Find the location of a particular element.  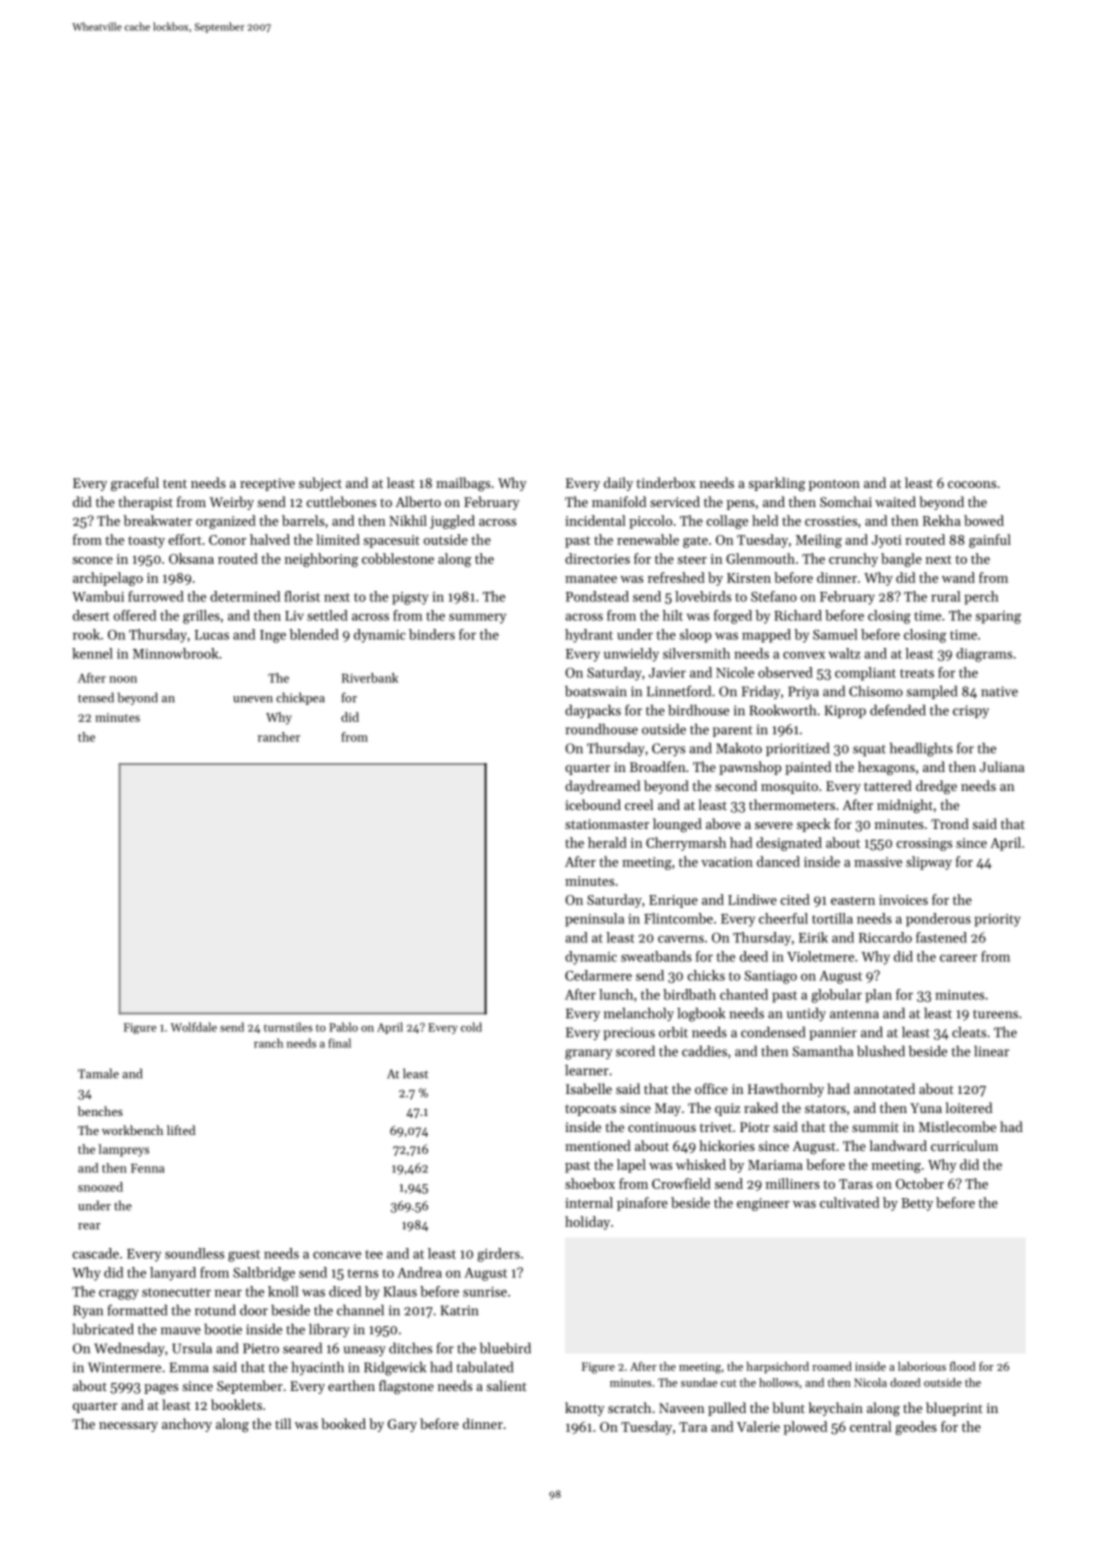

graceful is located at coordinates (135, 484).
